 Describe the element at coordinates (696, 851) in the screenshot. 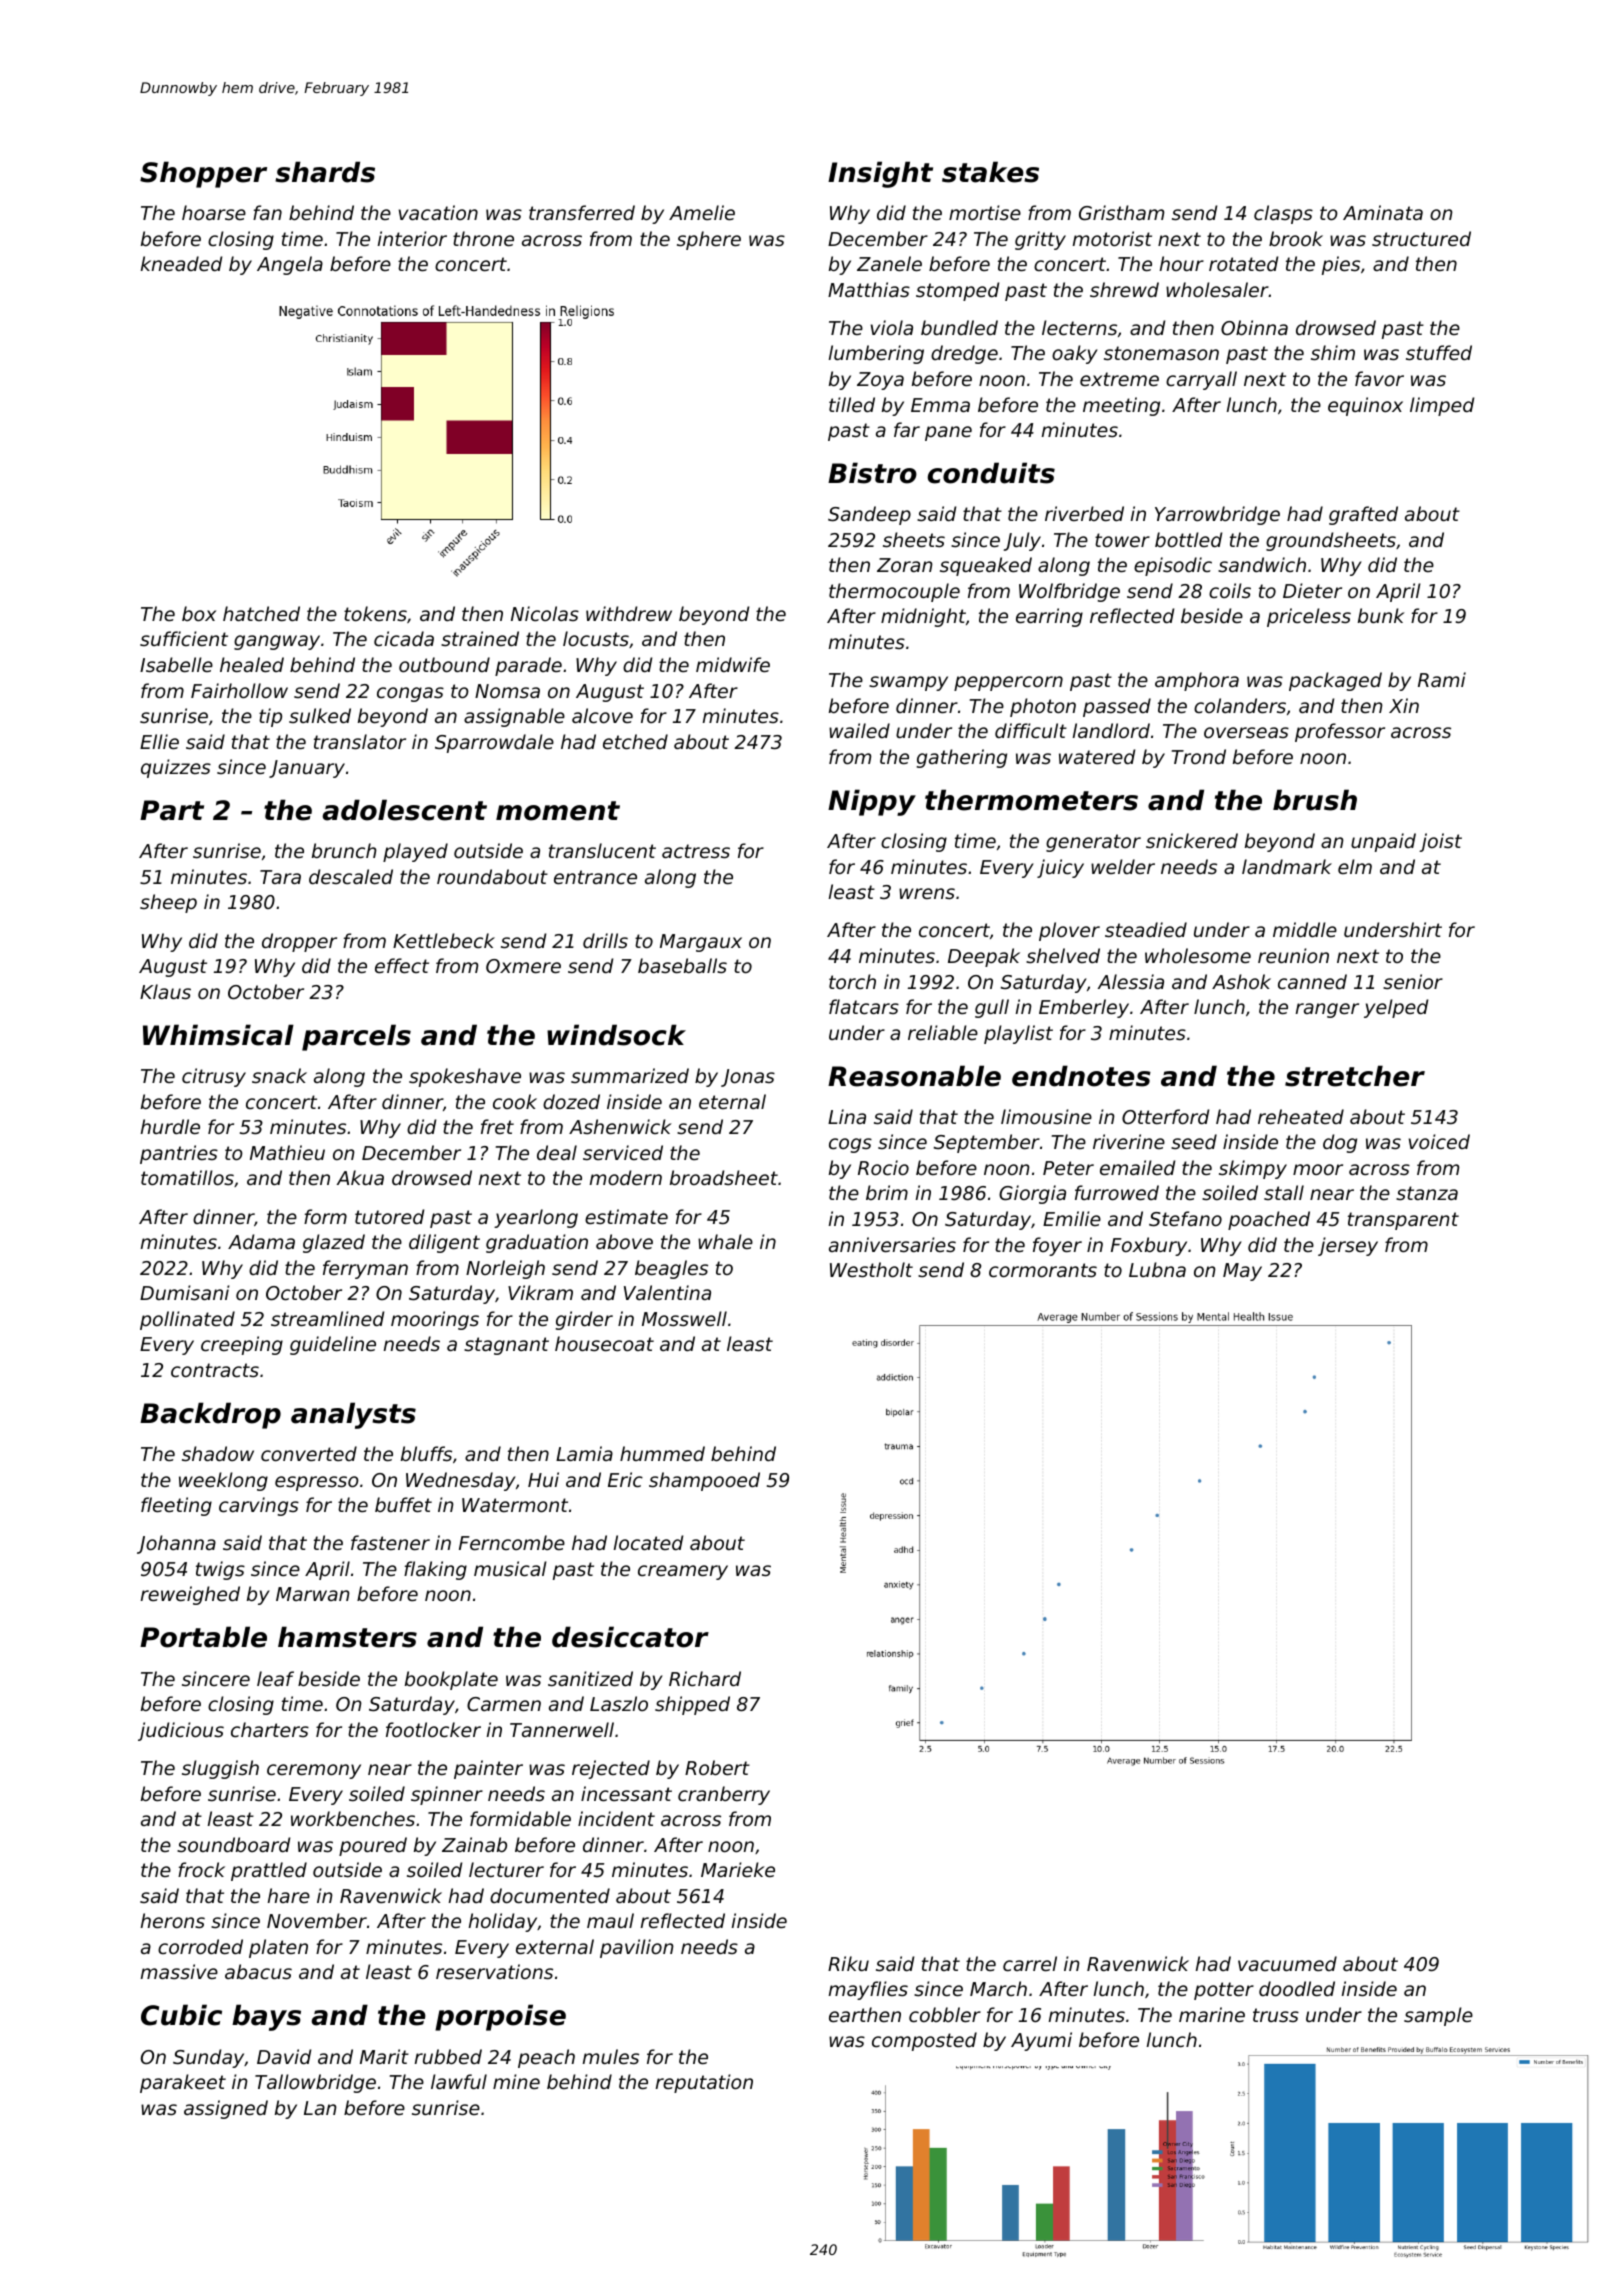

I see `actress` at that location.
